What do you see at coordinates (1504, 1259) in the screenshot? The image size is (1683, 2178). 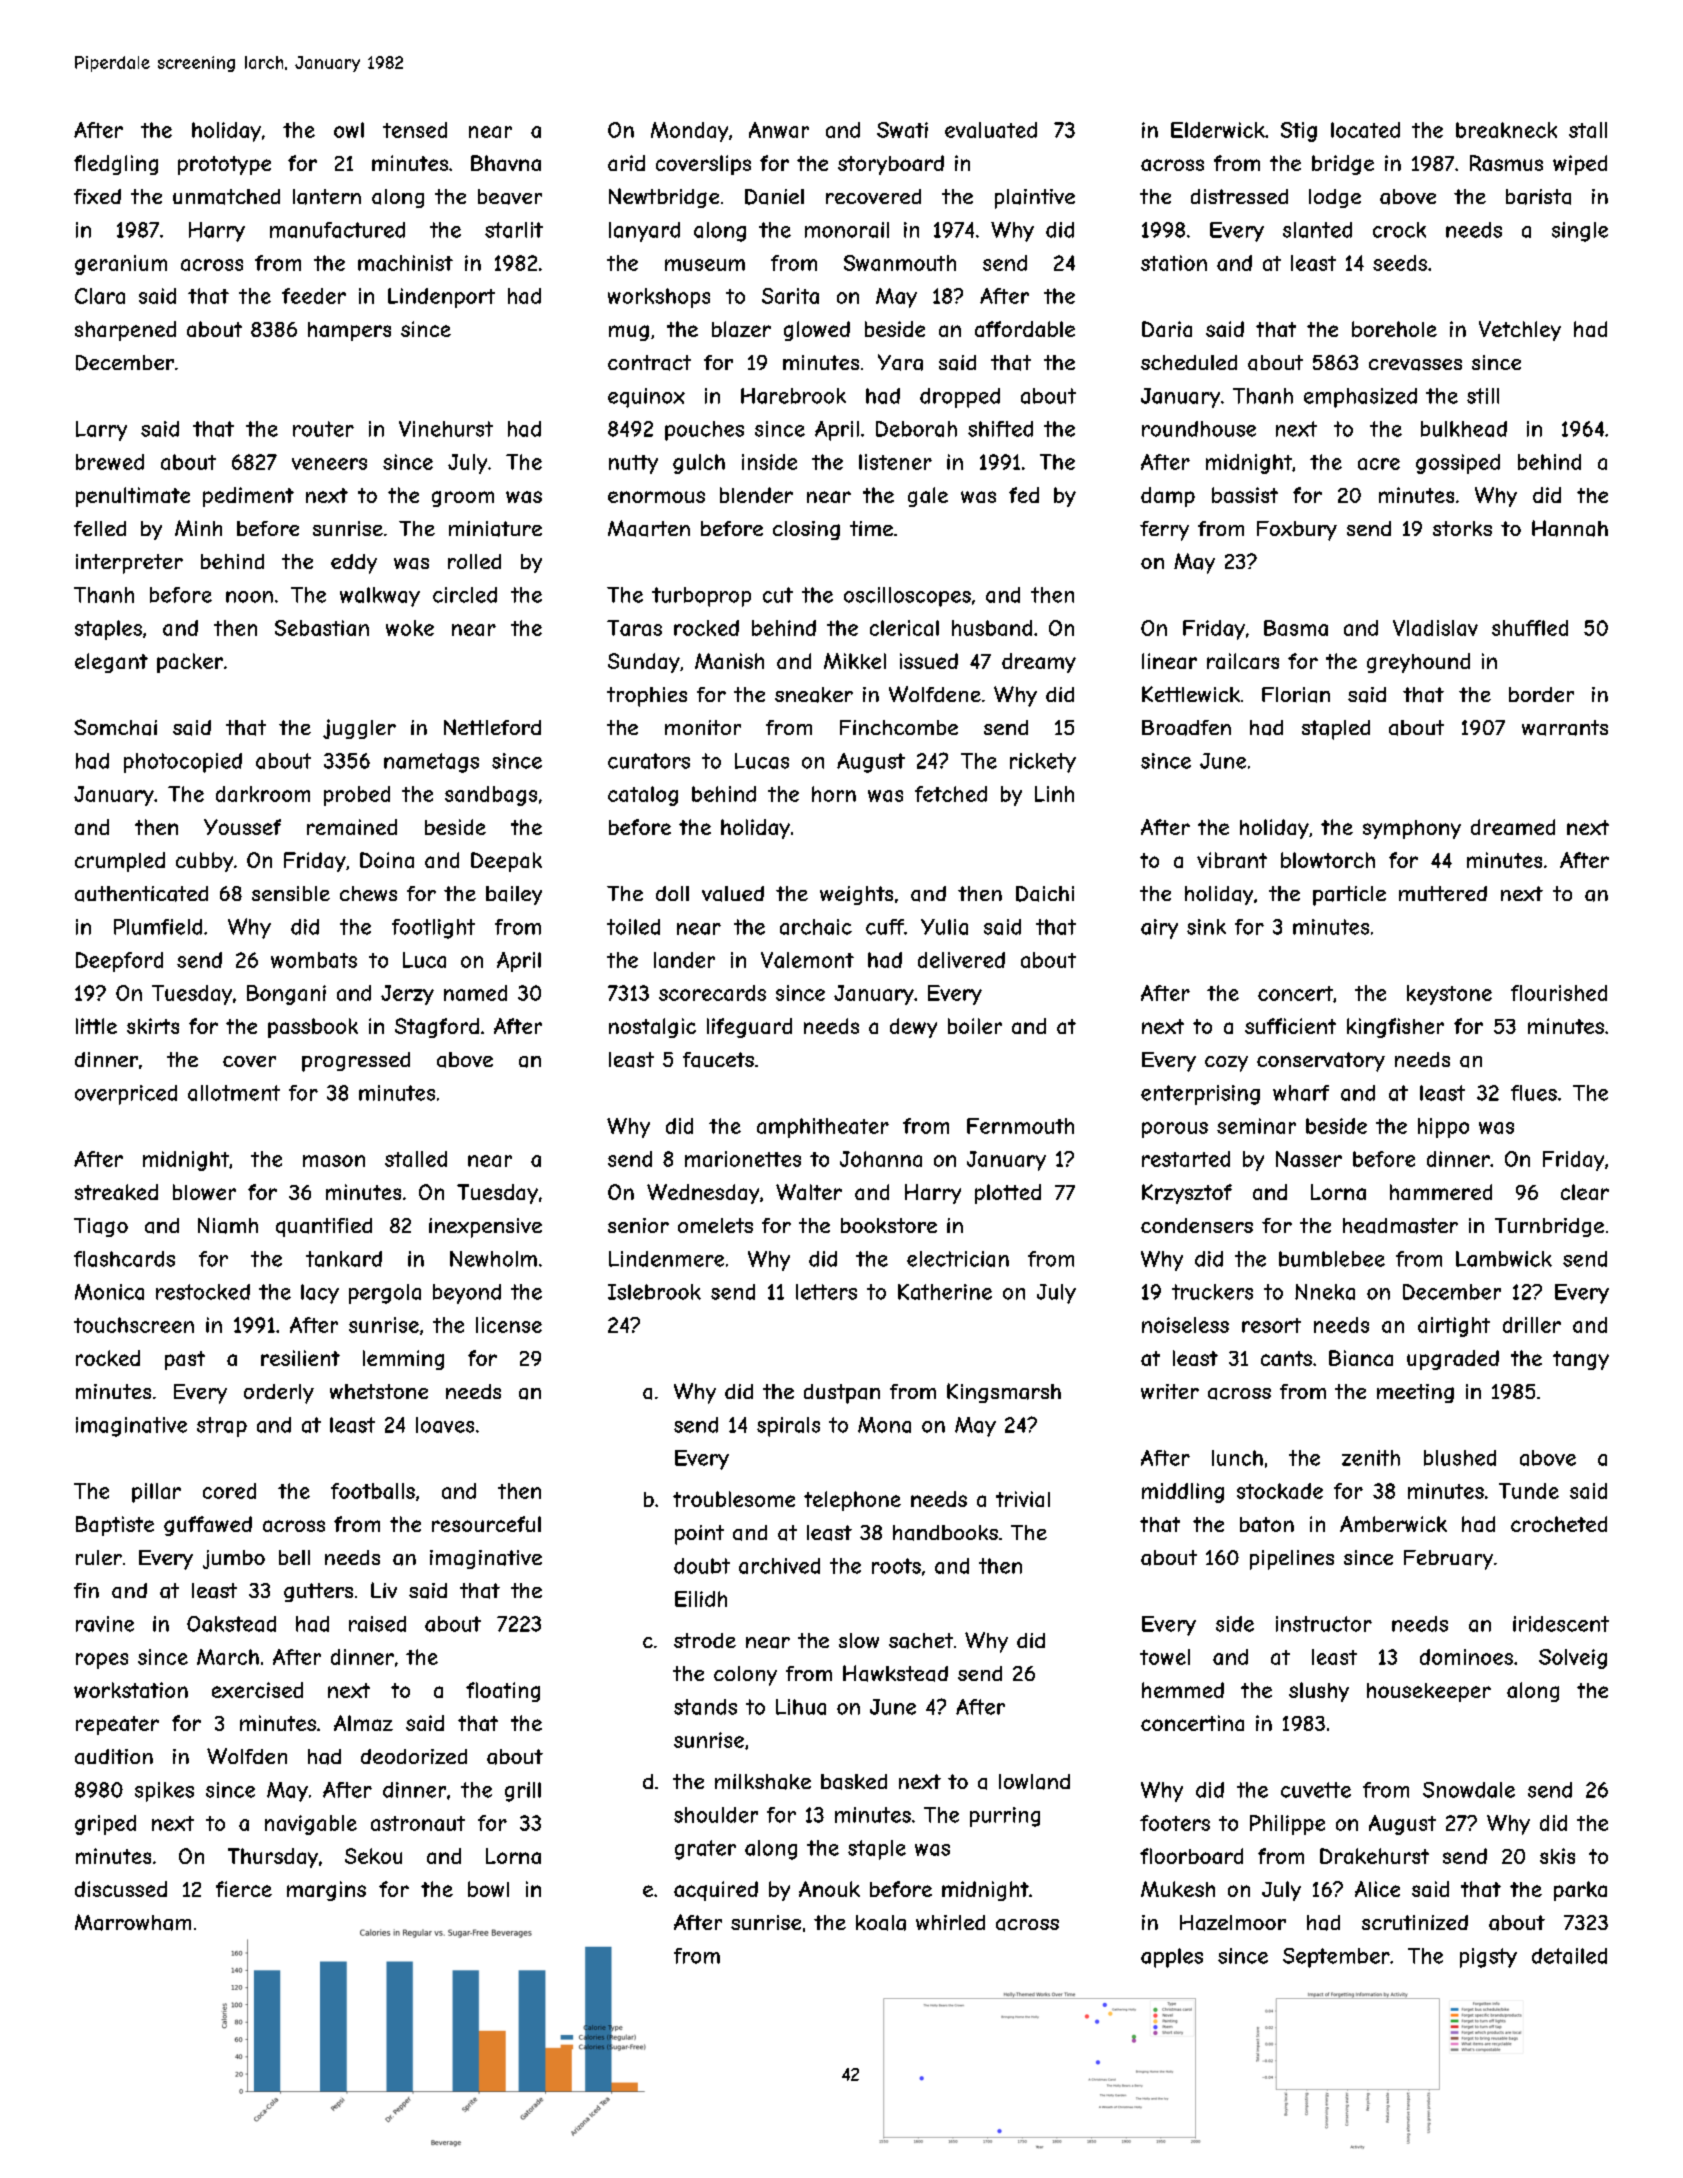 I see `Lambwick` at bounding box center [1504, 1259].
